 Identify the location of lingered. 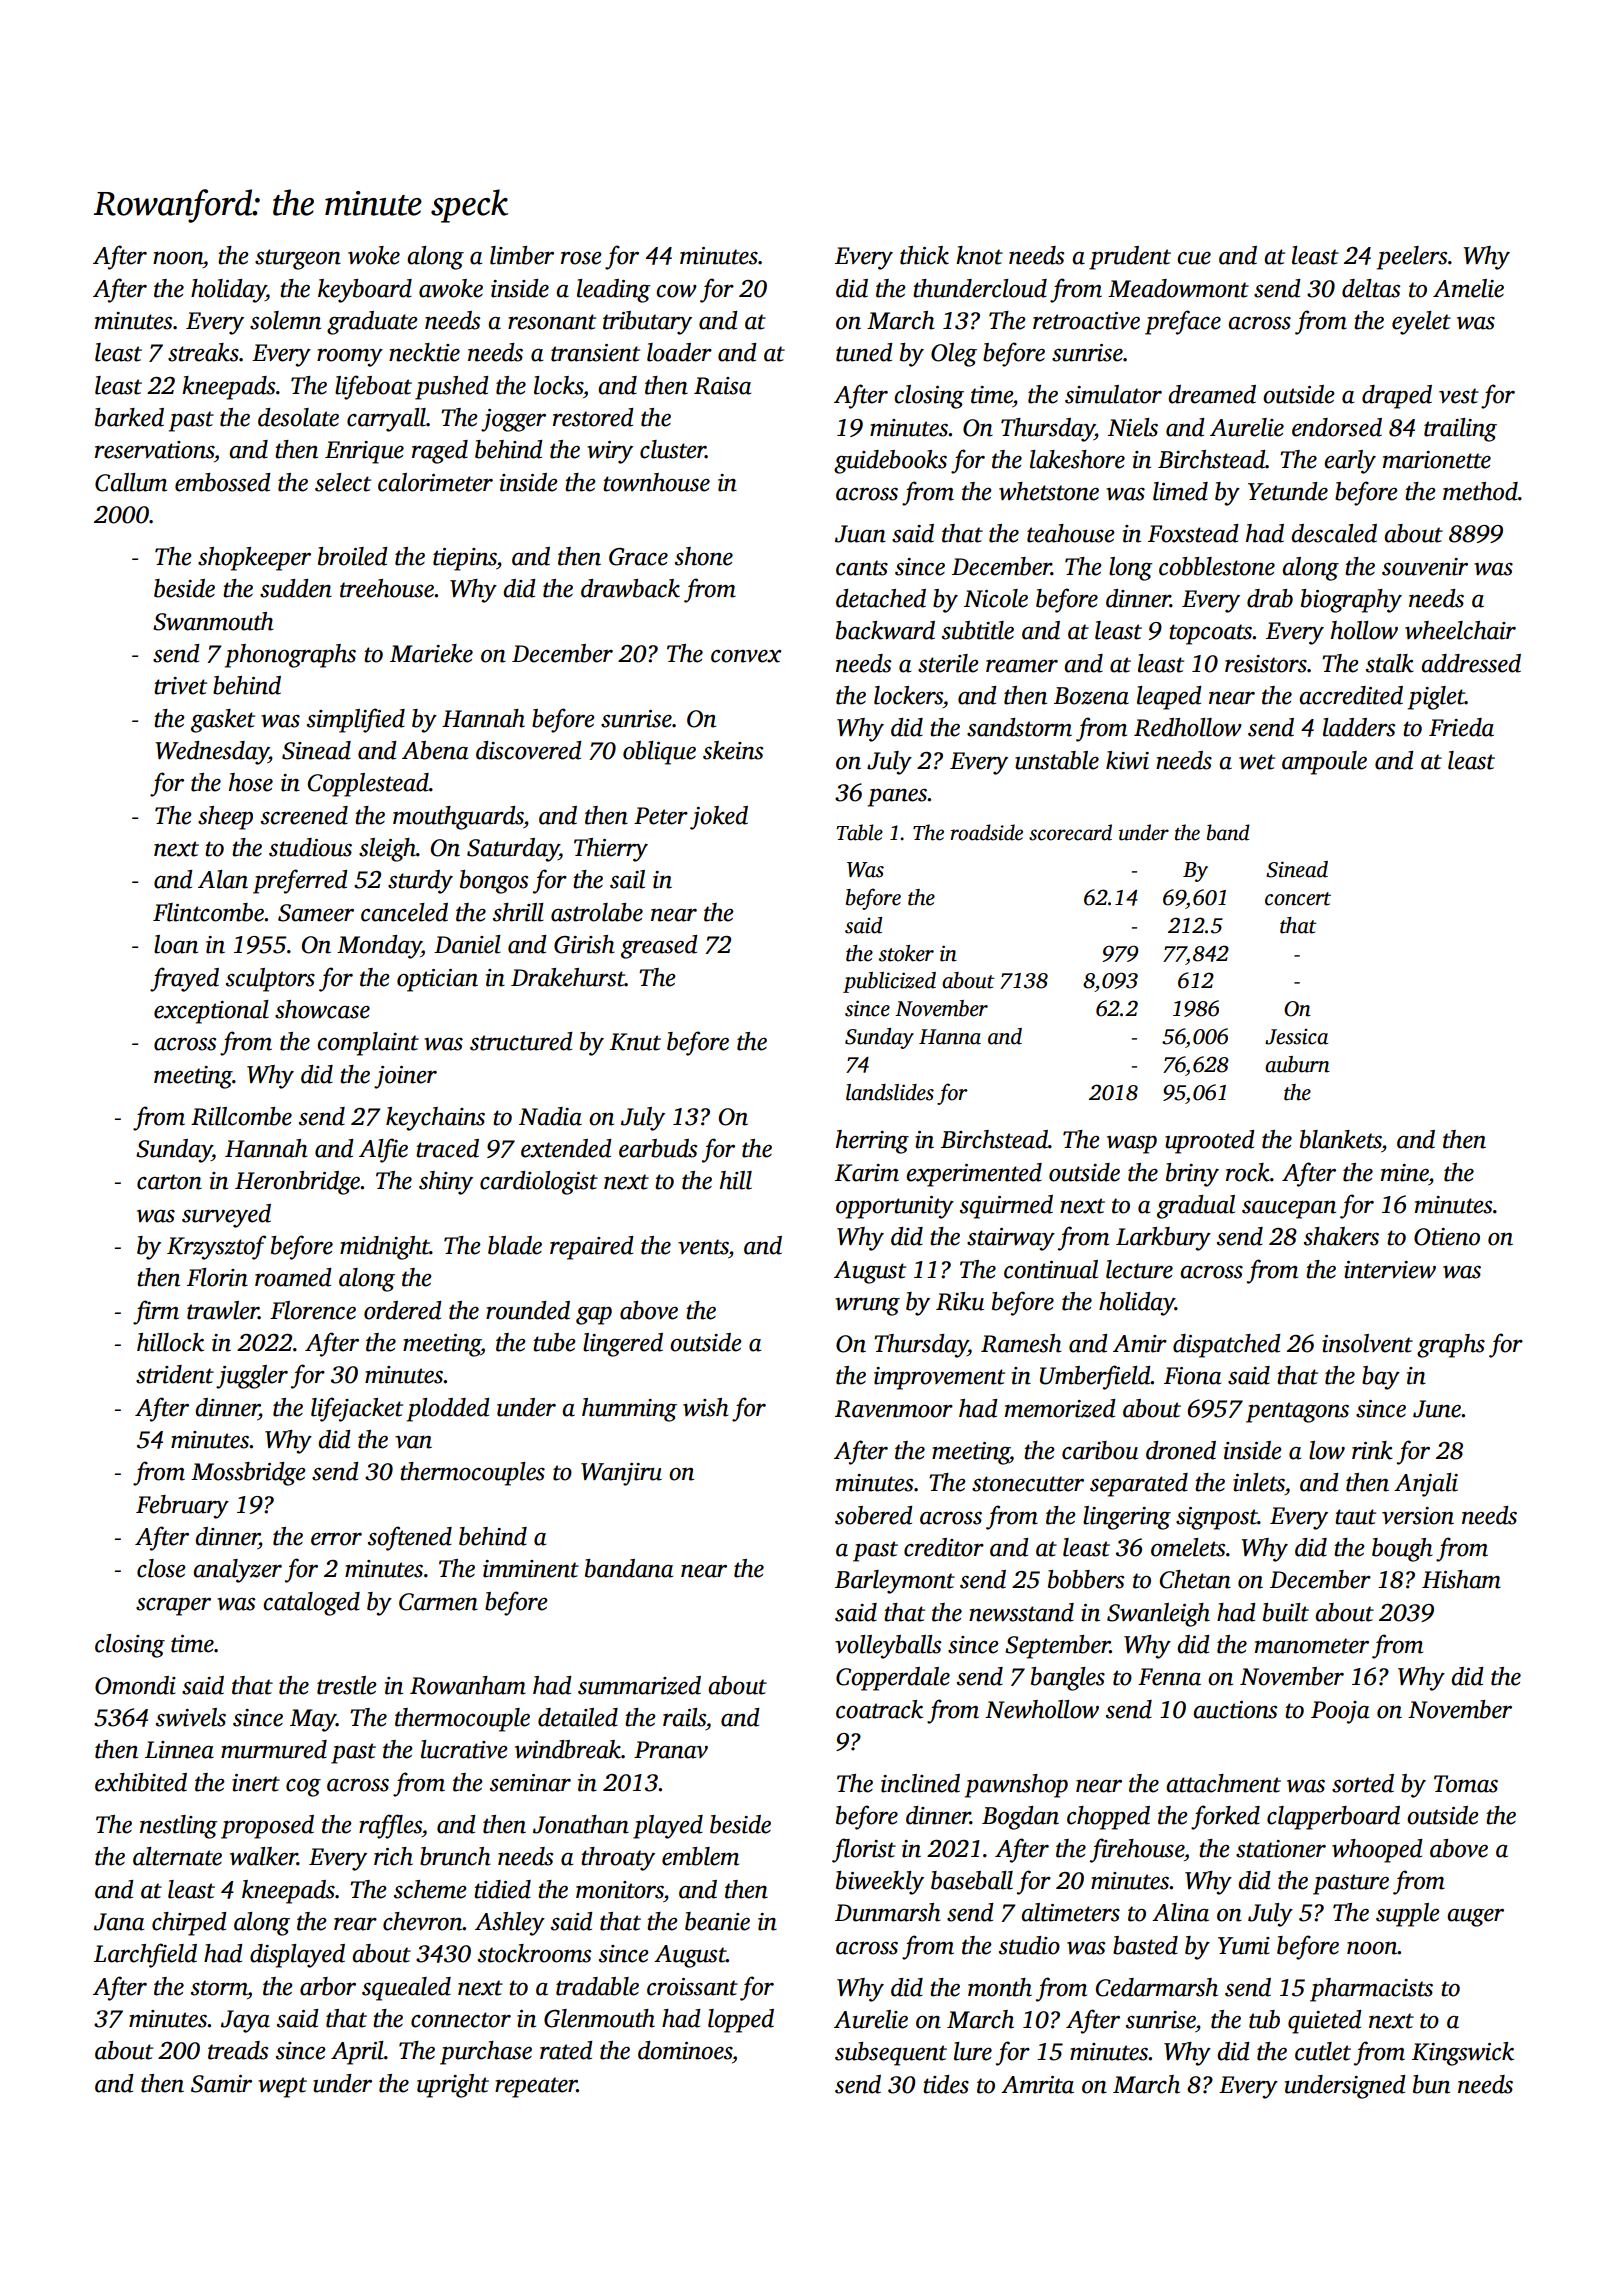
(623, 1345).
